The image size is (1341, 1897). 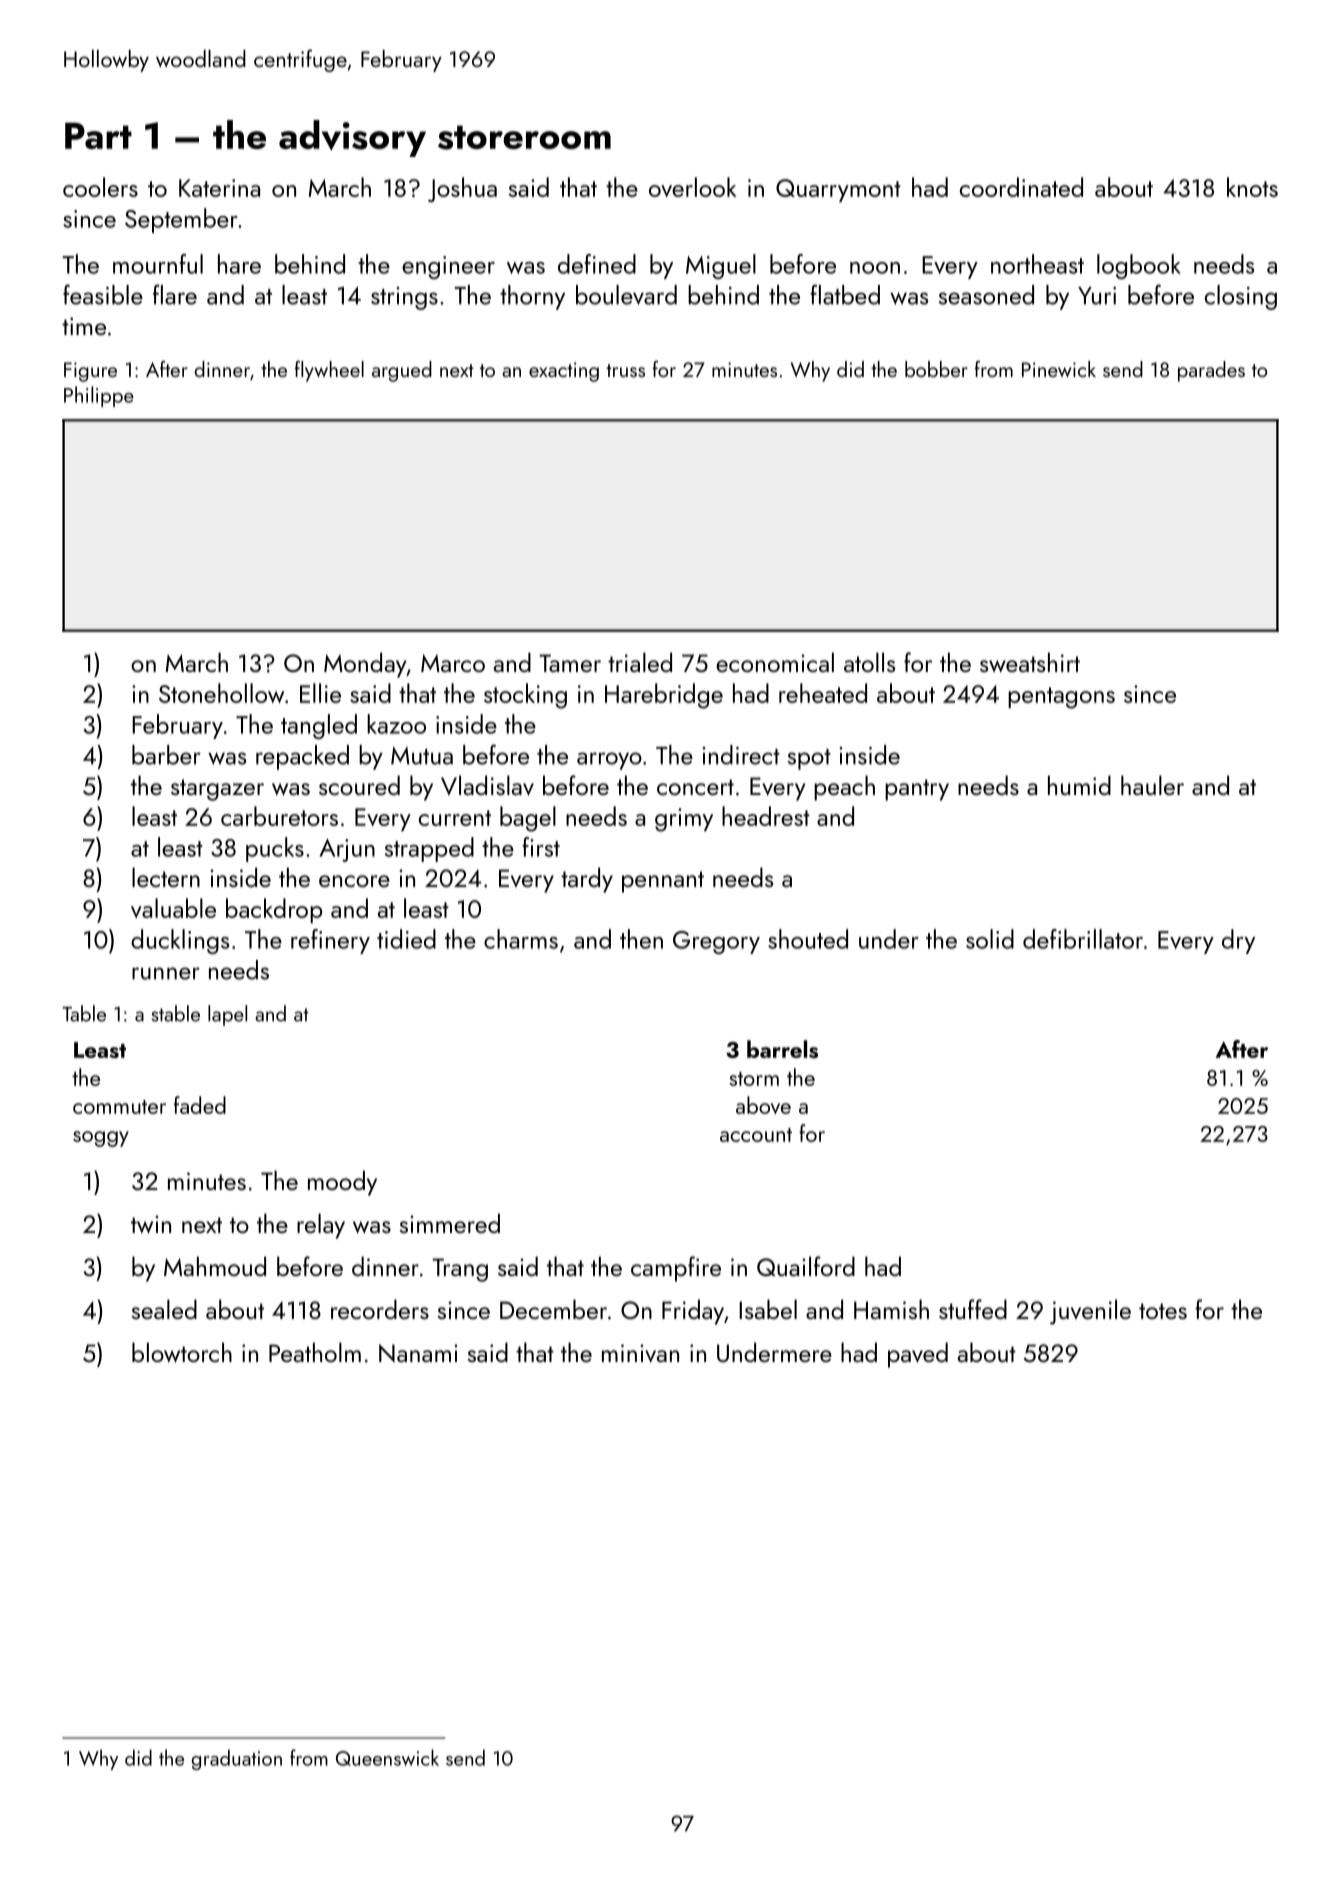 I want to click on indirect, so click(x=741, y=755).
